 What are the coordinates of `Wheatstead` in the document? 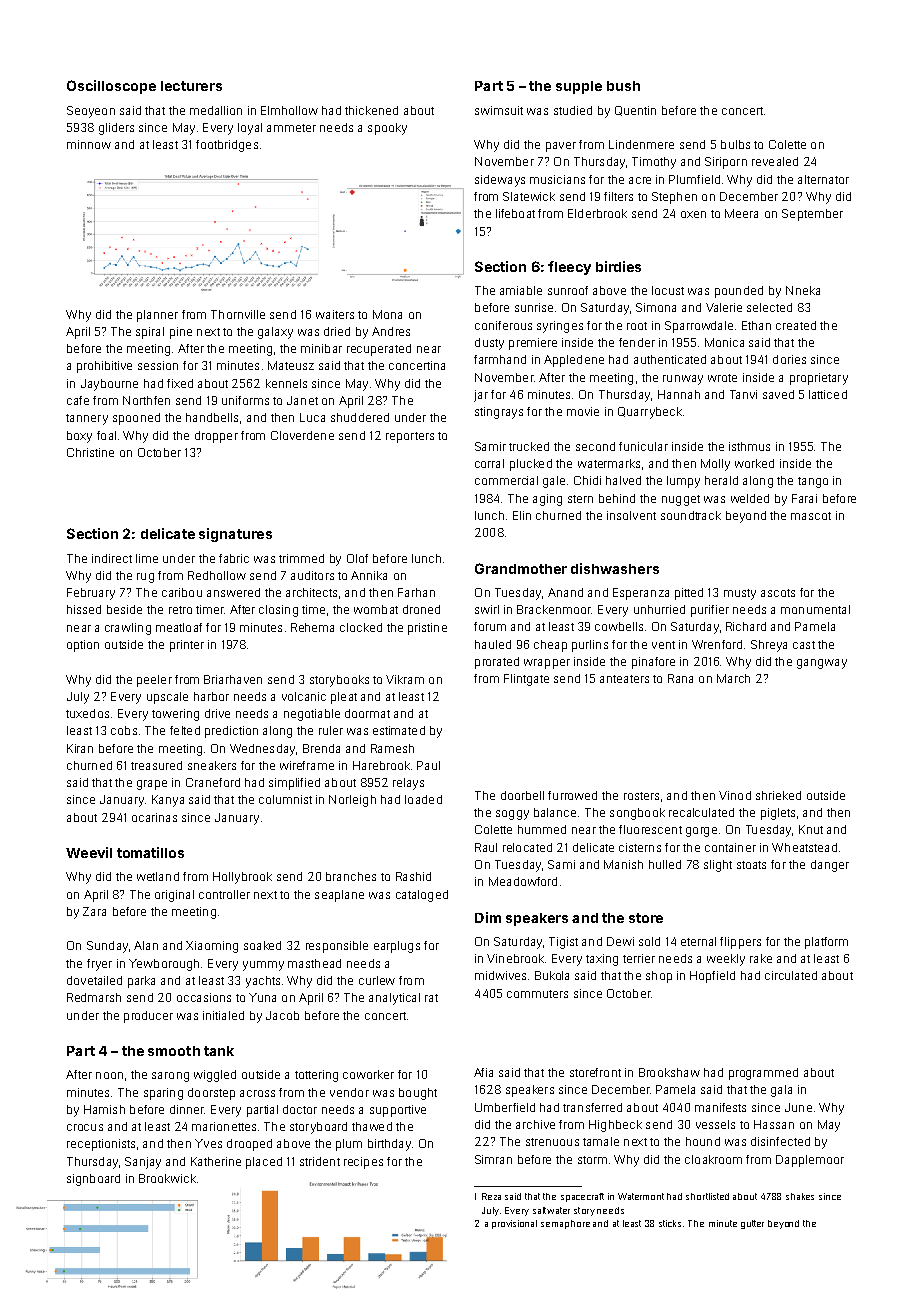 It's located at (804, 847).
